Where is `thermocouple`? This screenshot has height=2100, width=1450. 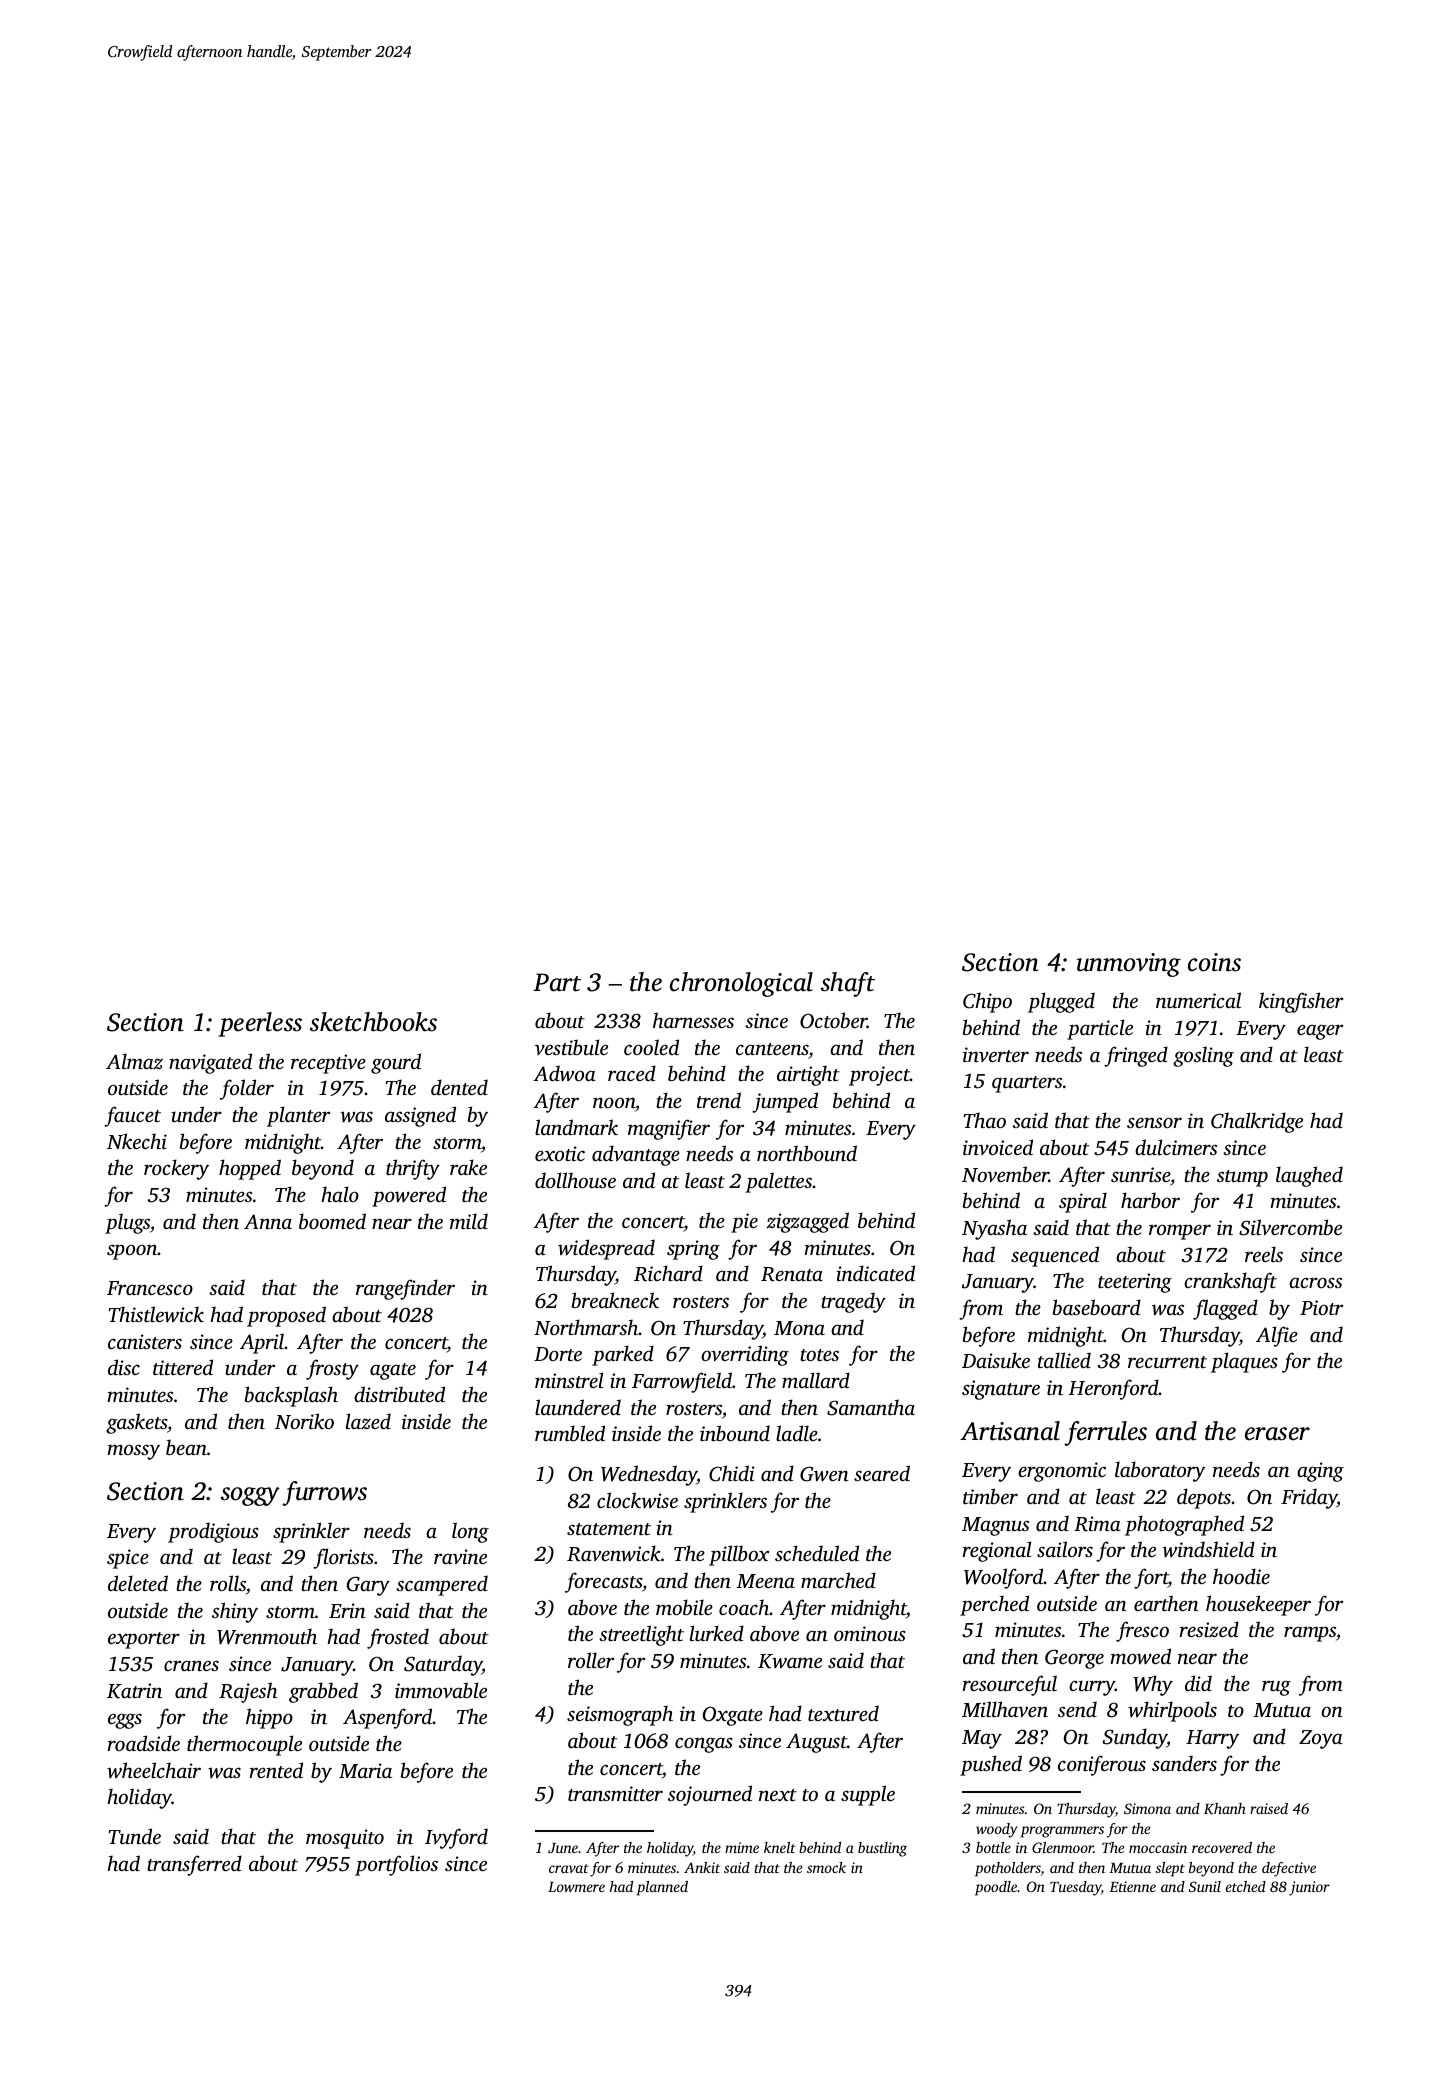 thermocouple is located at coordinates (244, 1745).
